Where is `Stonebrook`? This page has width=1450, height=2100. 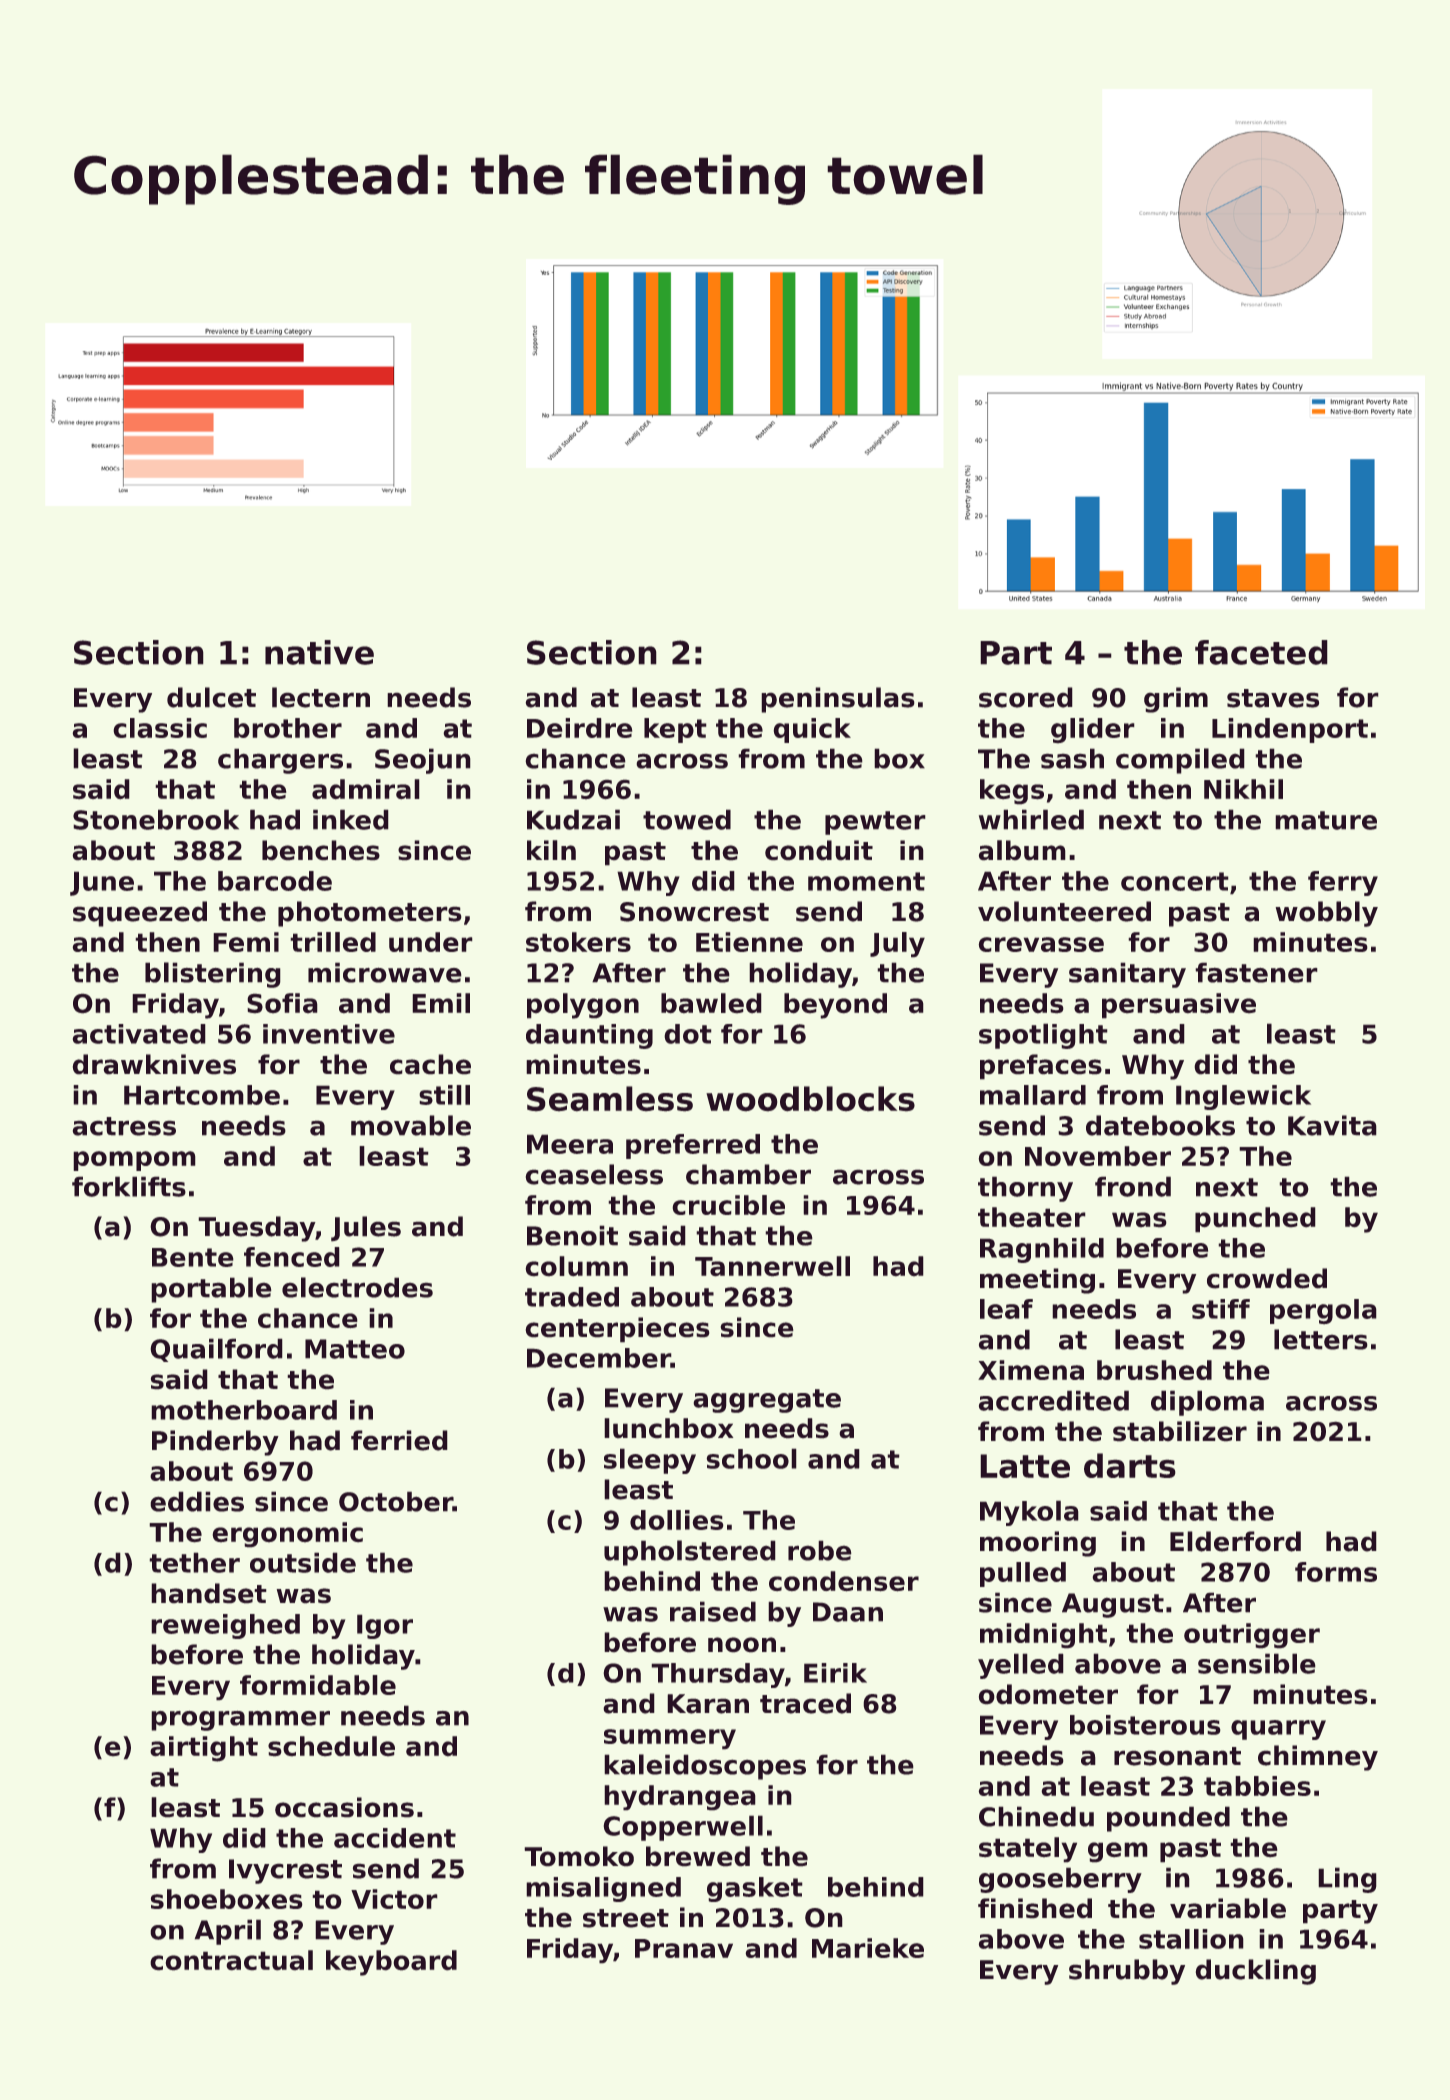 Stonebrook is located at coordinates (156, 819).
